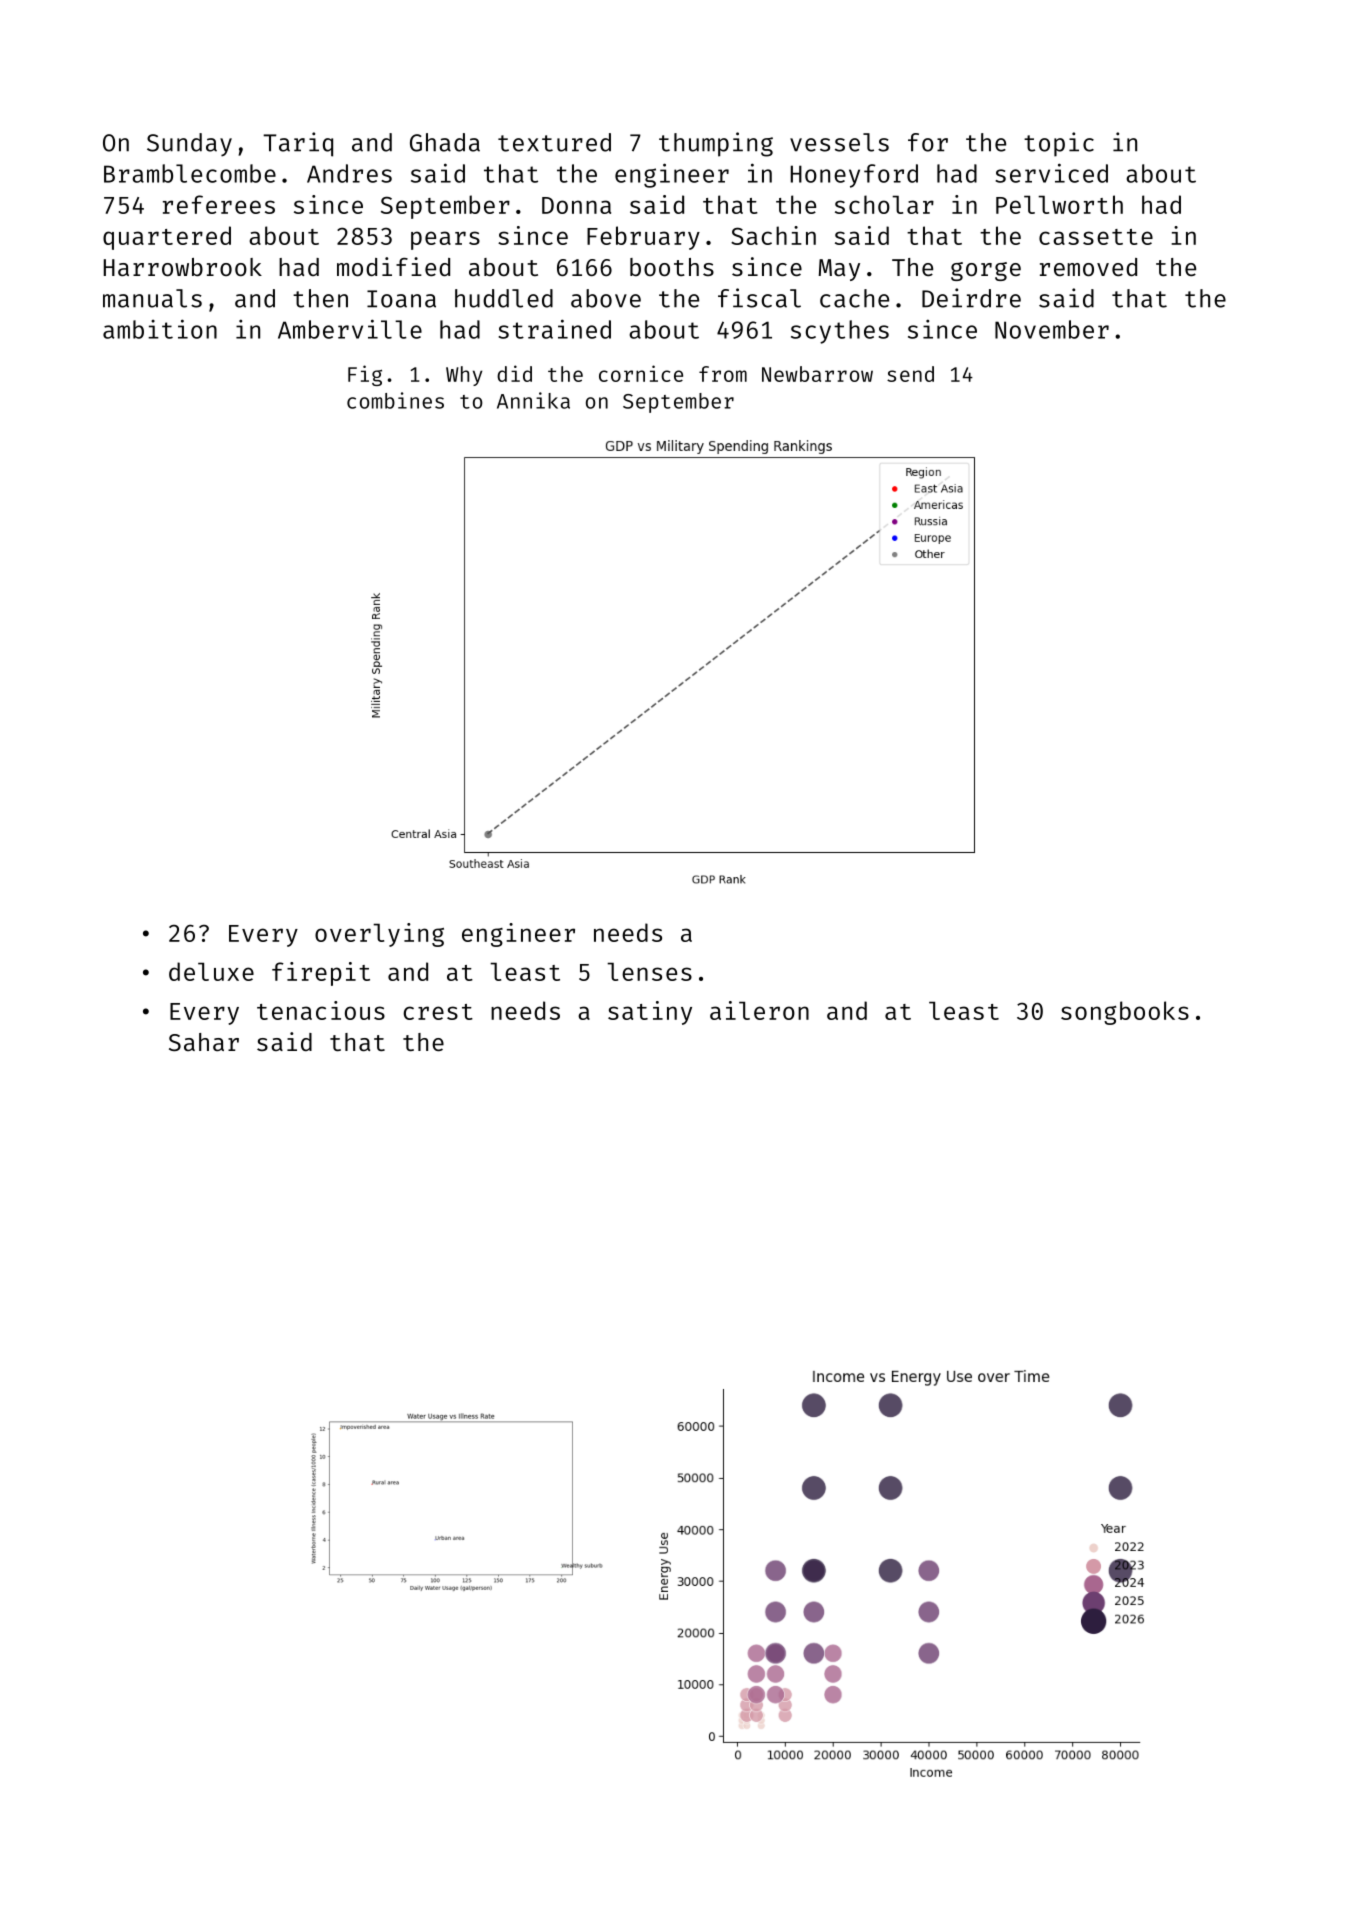  What do you see at coordinates (211, 971) in the screenshot?
I see `deluxe` at bounding box center [211, 971].
